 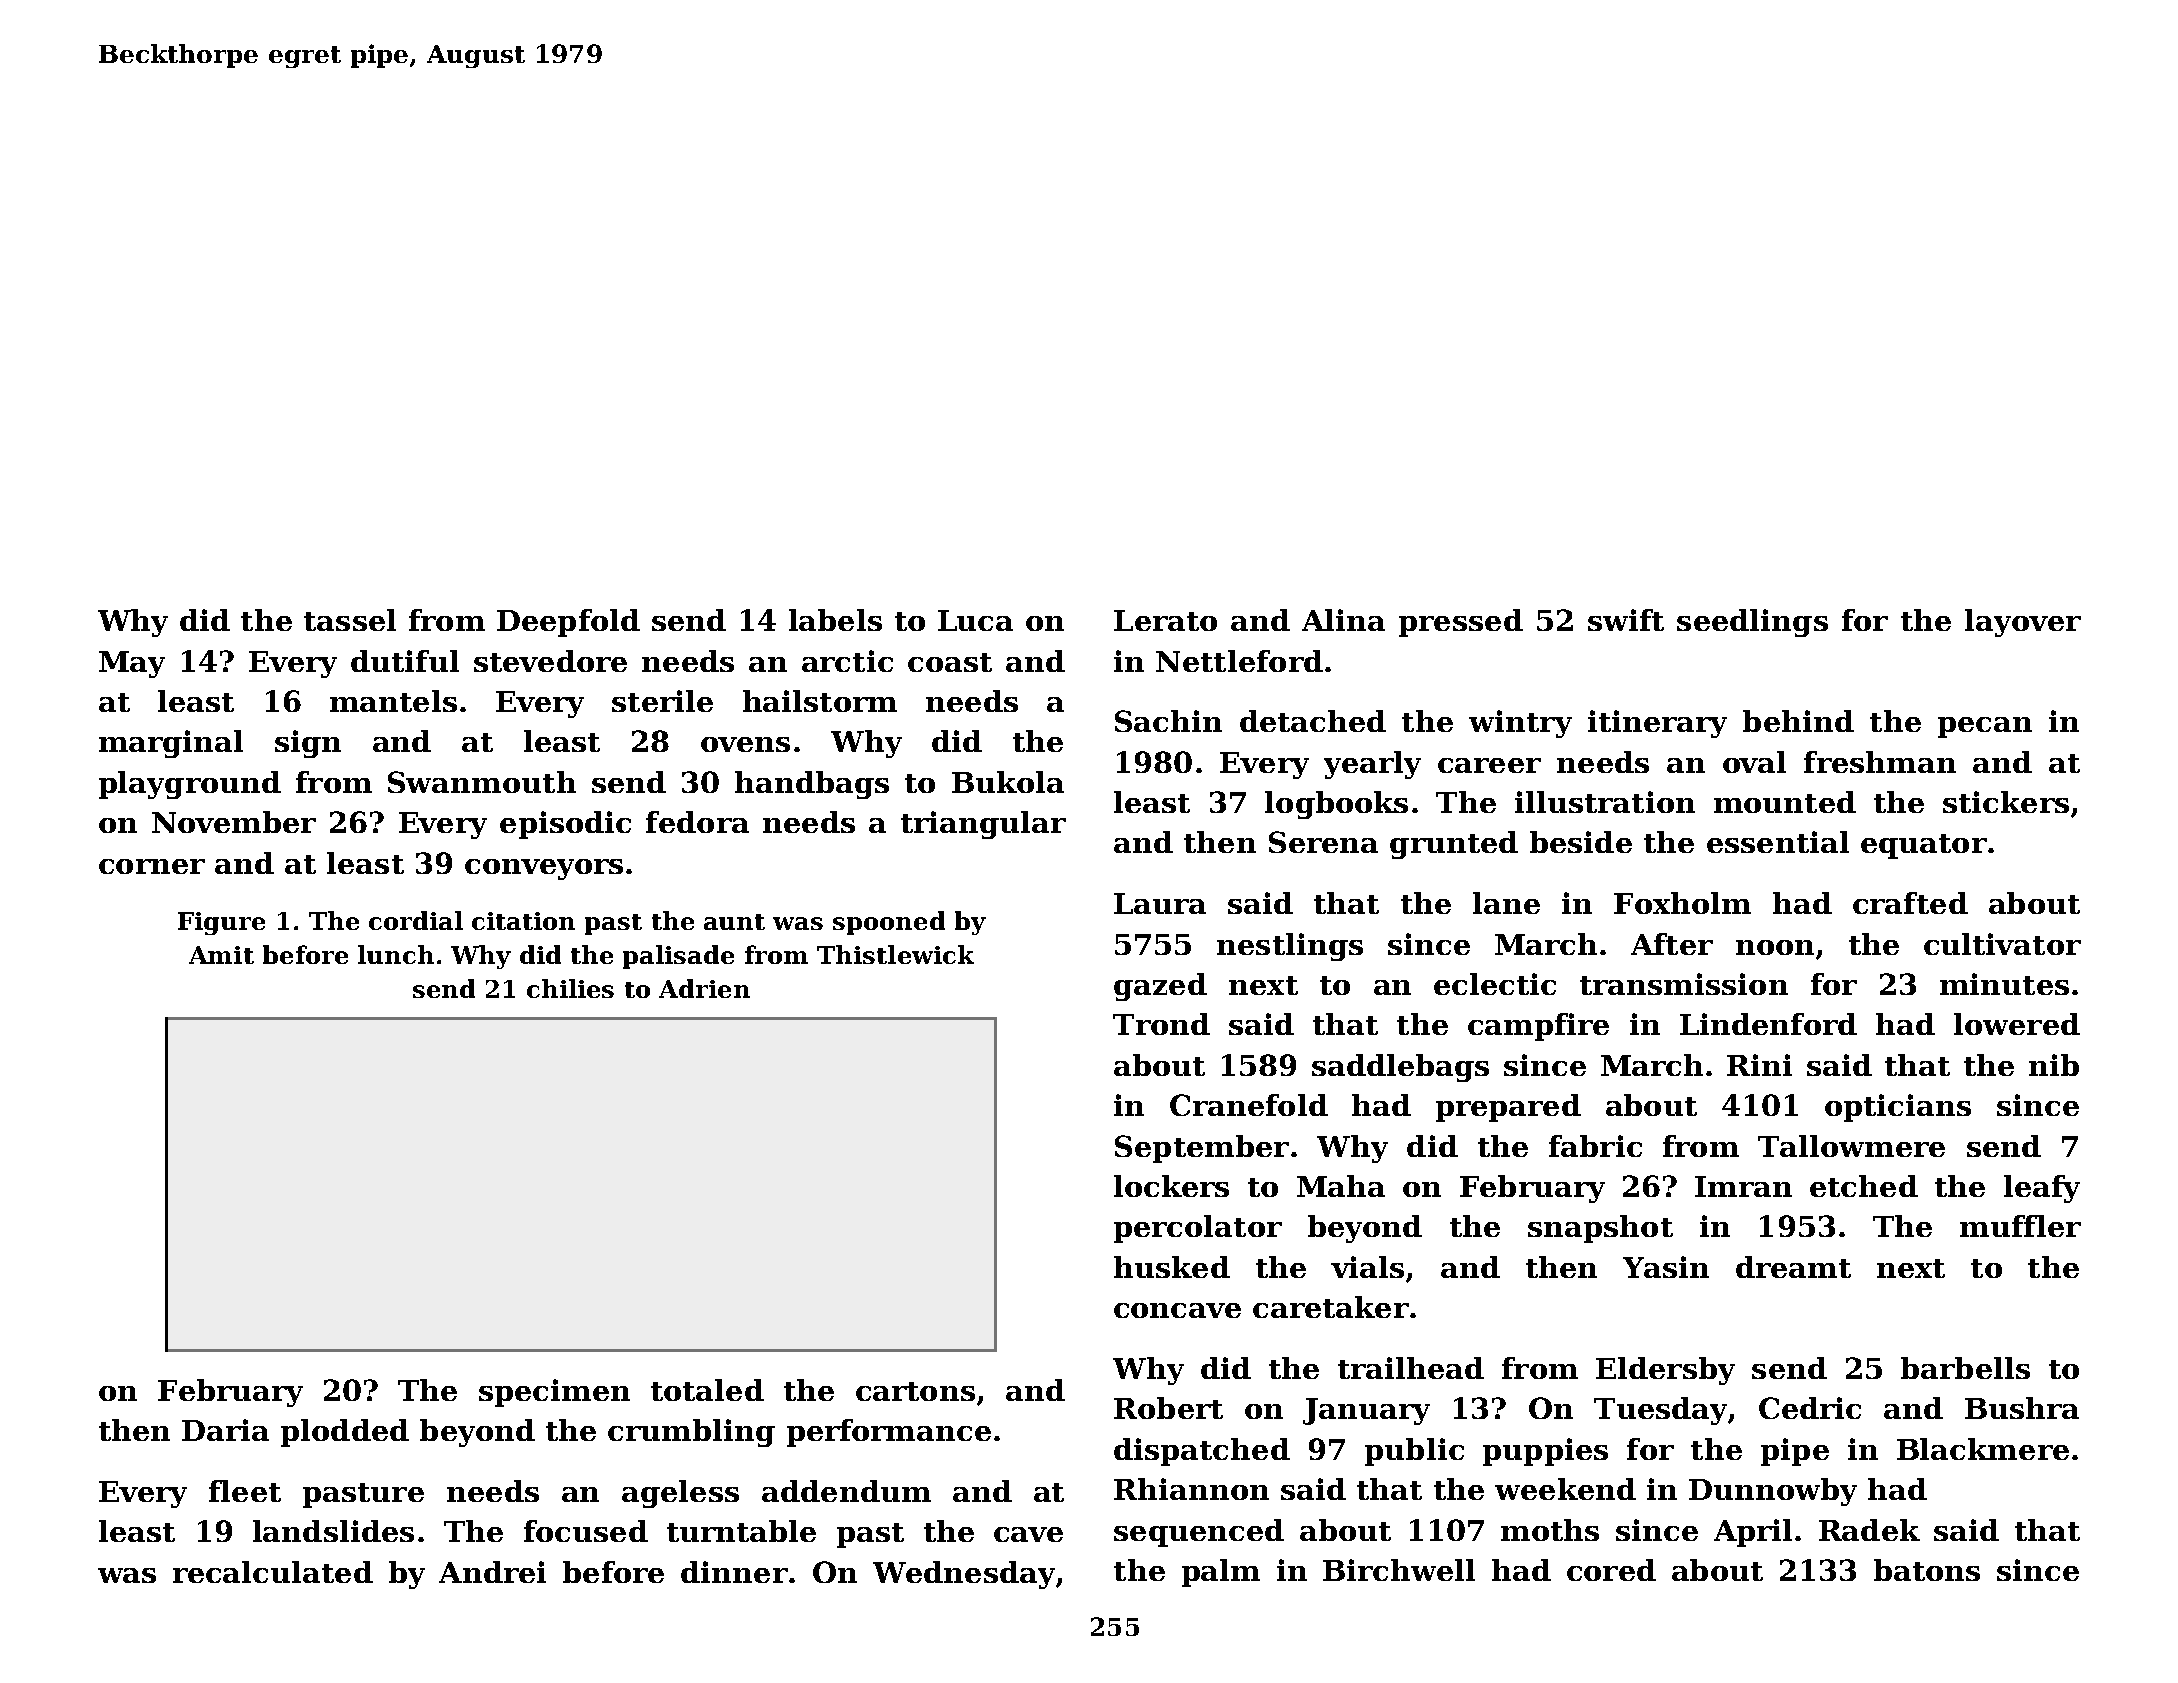 I want to click on logbooks, so click(x=1336, y=805).
